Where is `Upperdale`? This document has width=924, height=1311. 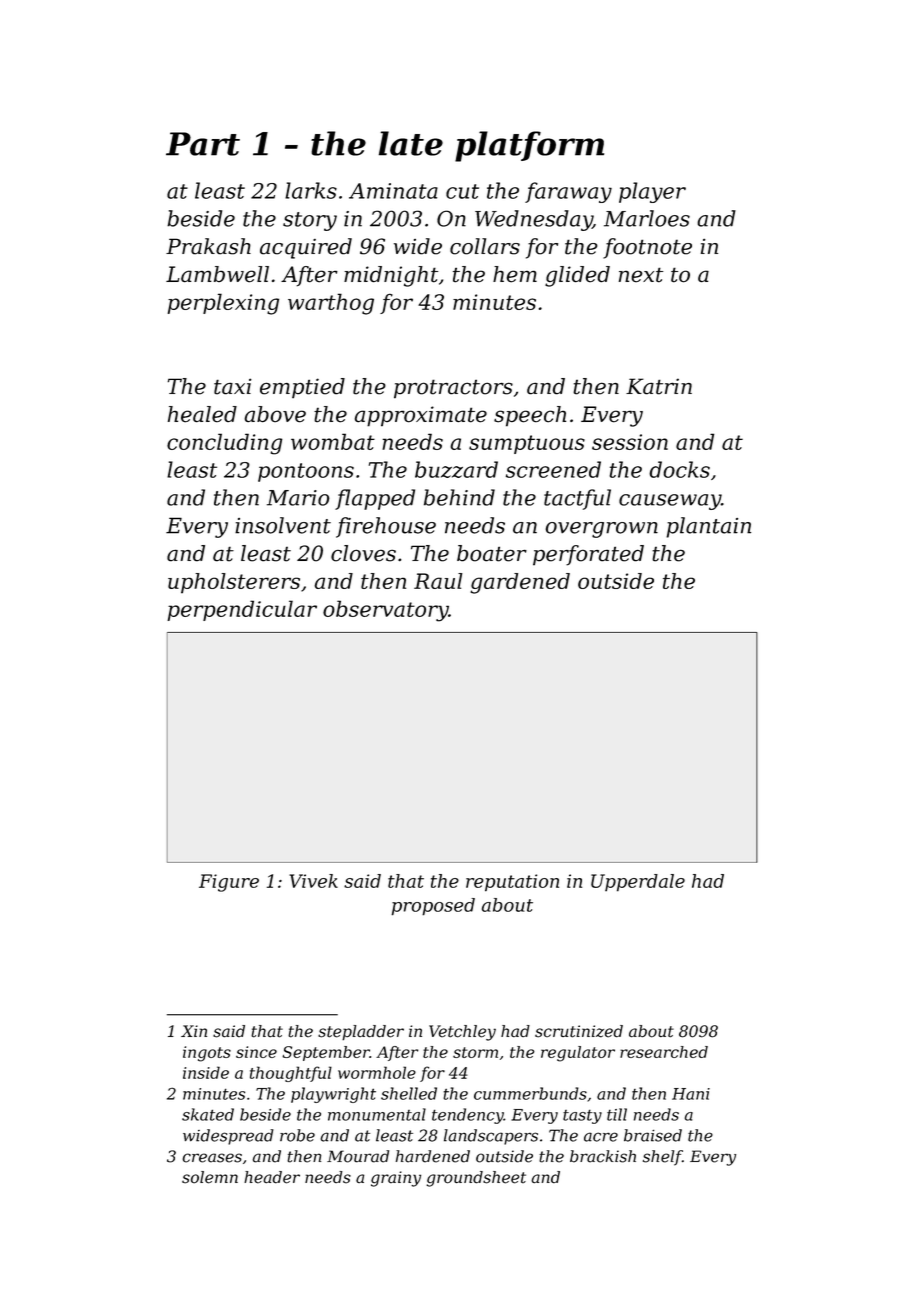 Upperdale is located at coordinates (638, 883).
